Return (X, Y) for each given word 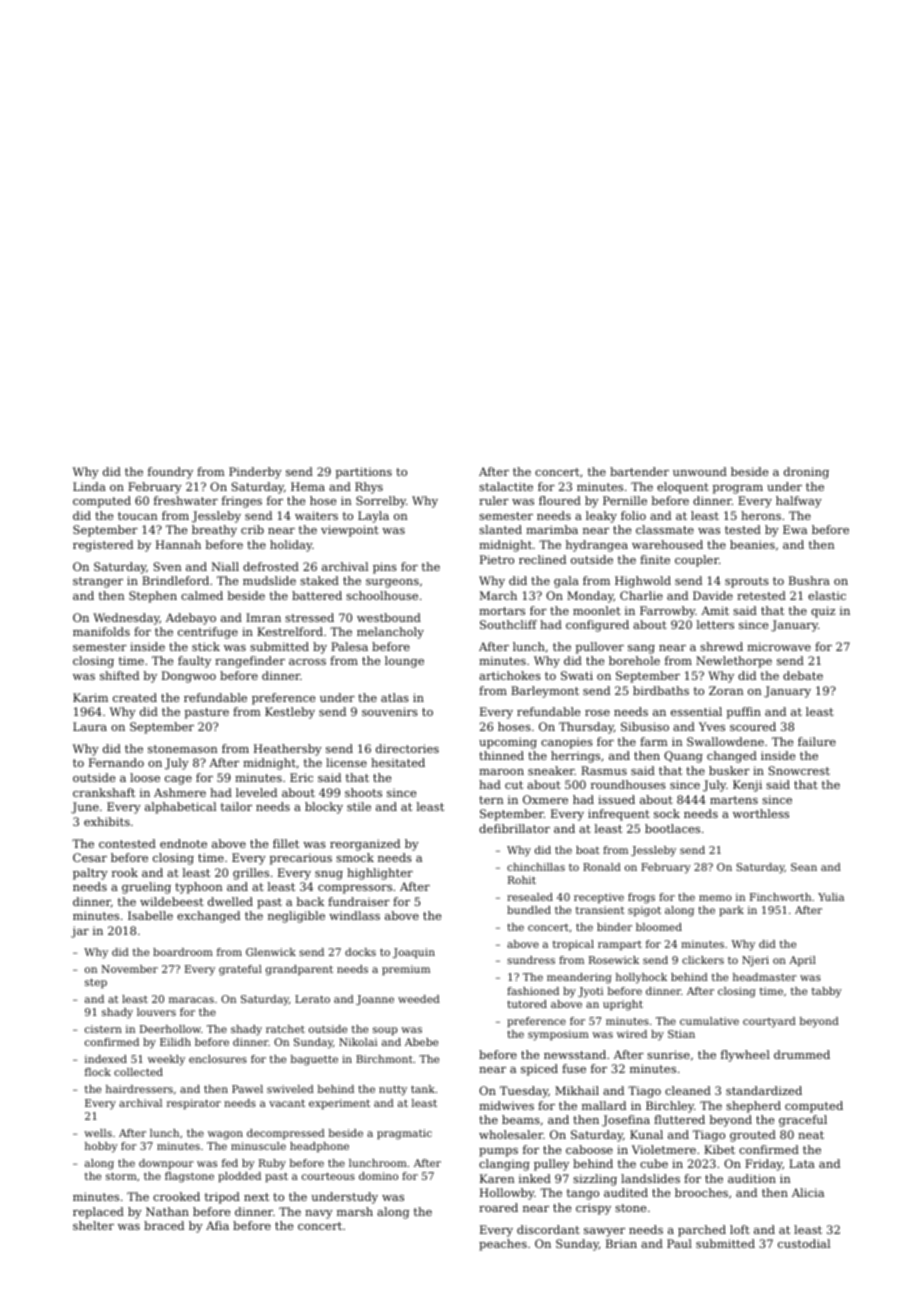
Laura (90, 726)
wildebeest (172, 901)
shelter (93, 1225)
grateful (240, 970)
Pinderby (255, 473)
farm (654, 741)
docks (360, 952)
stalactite (506, 486)
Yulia (831, 897)
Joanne (375, 1000)
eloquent (683, 488)
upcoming (508, 743)
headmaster (765, 977)
